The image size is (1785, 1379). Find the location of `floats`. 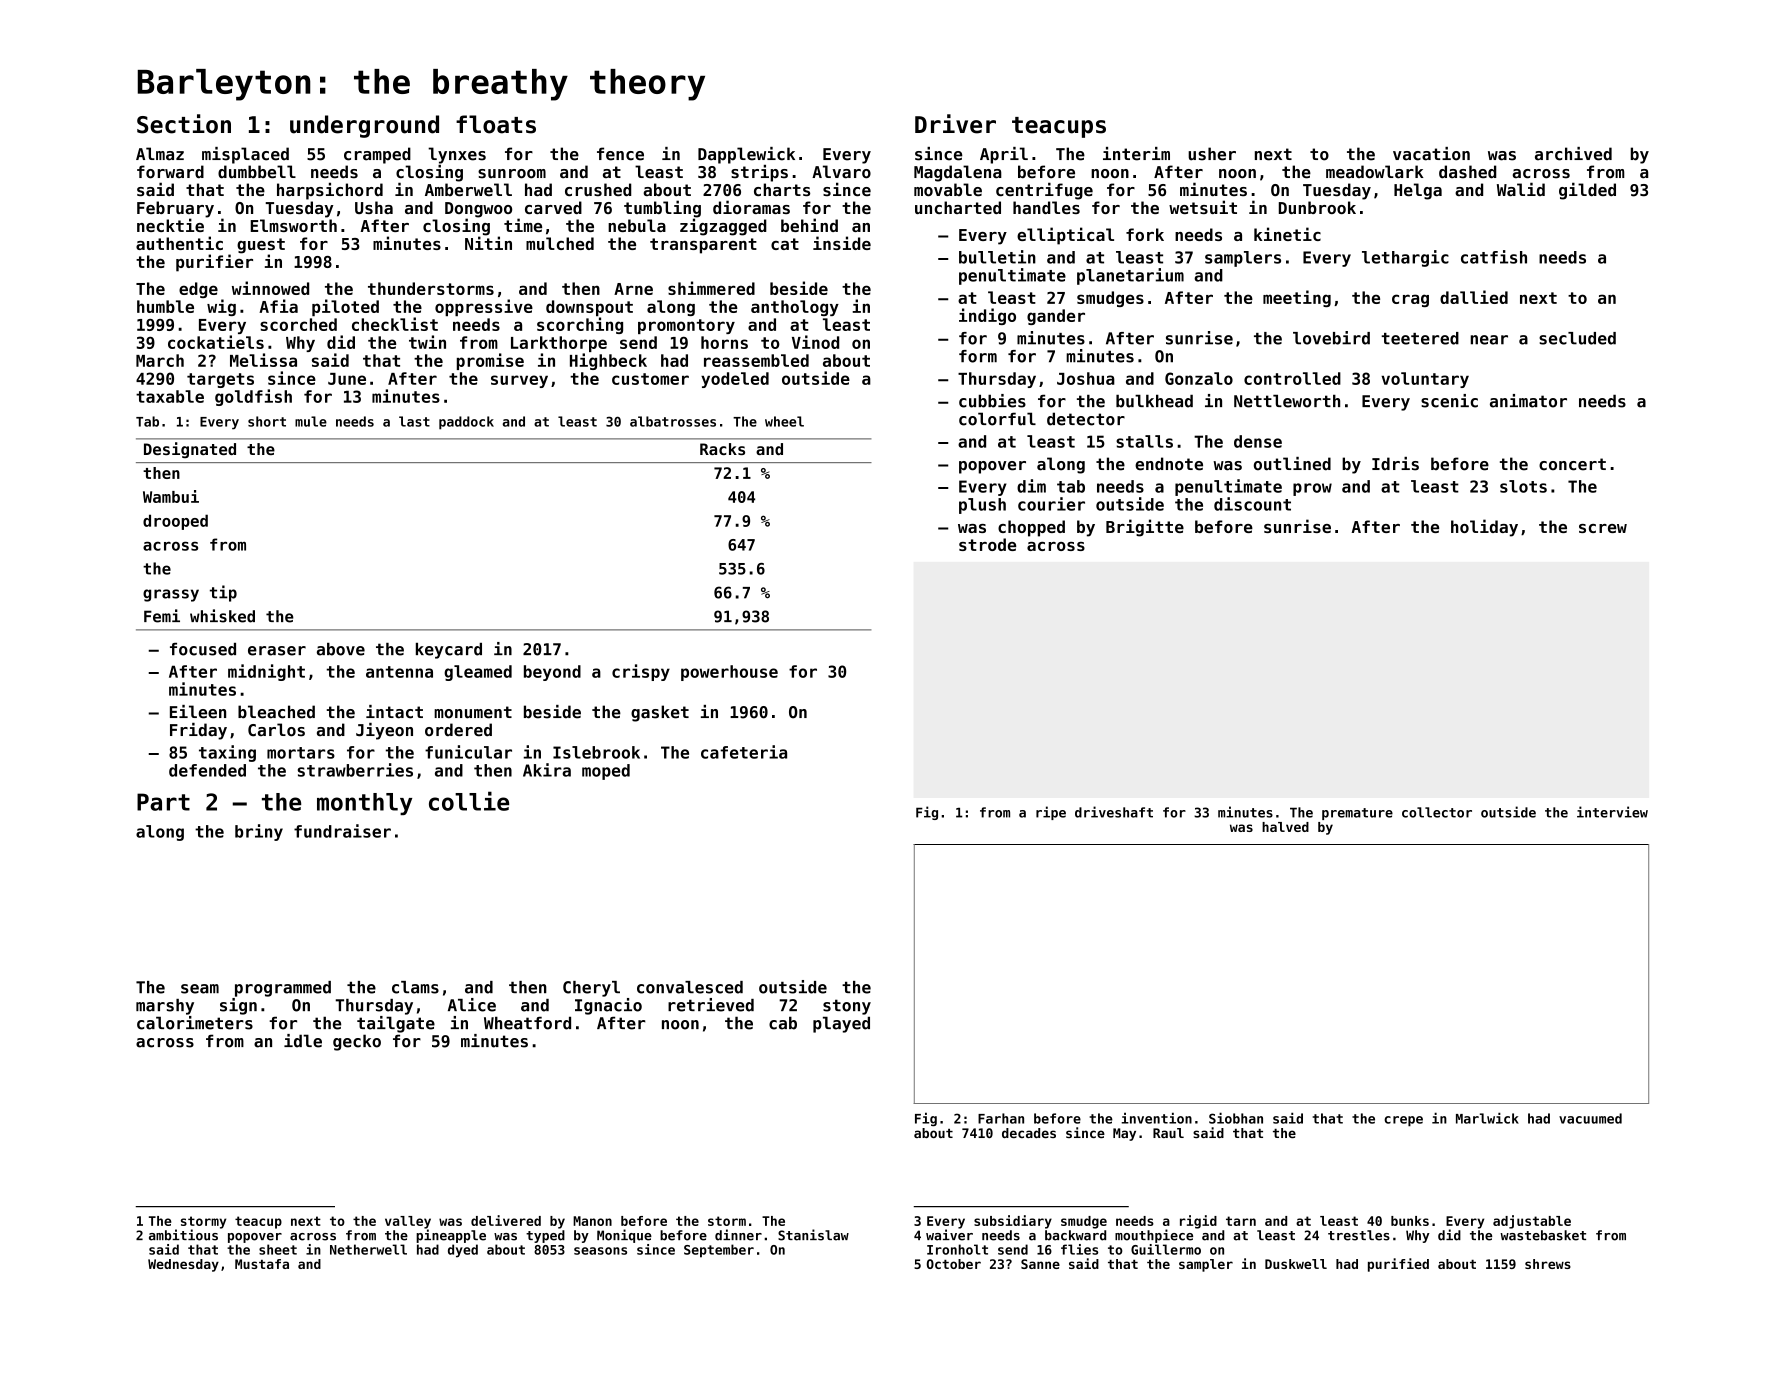

floats is located at coordinates (496, 124).
